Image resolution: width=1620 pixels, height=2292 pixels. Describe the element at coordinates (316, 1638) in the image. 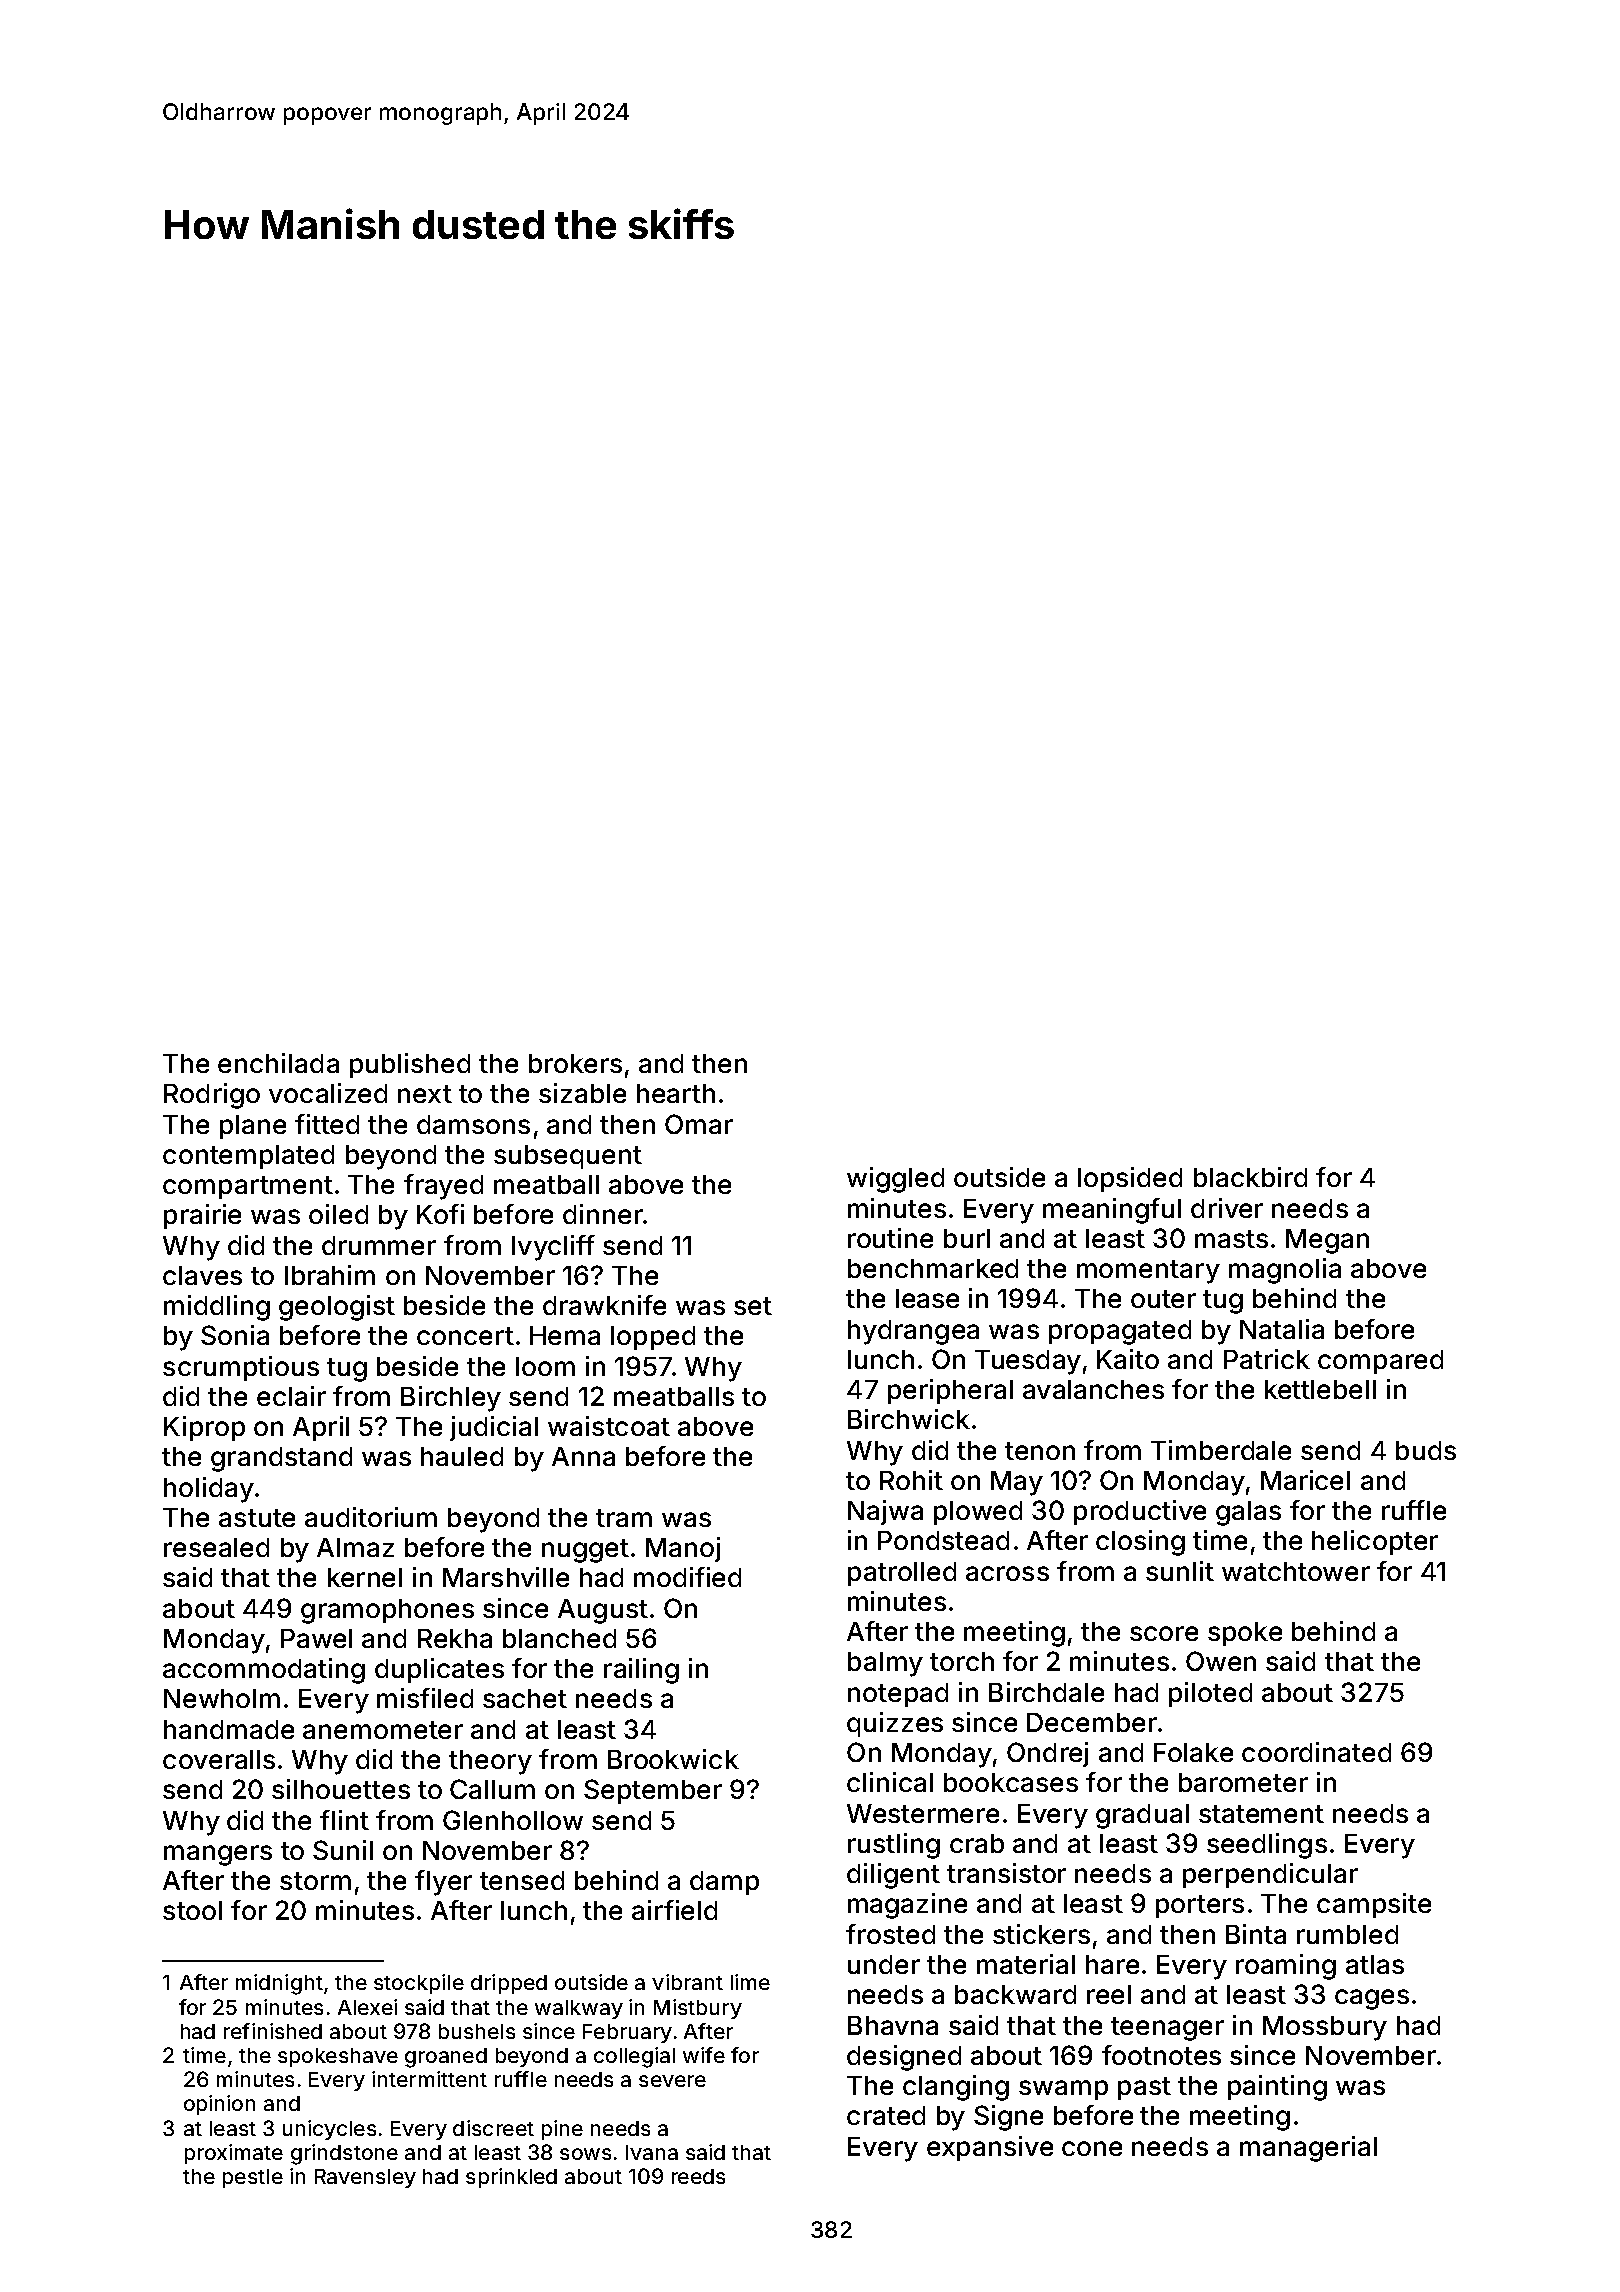

I see `Pawel` at that location.
